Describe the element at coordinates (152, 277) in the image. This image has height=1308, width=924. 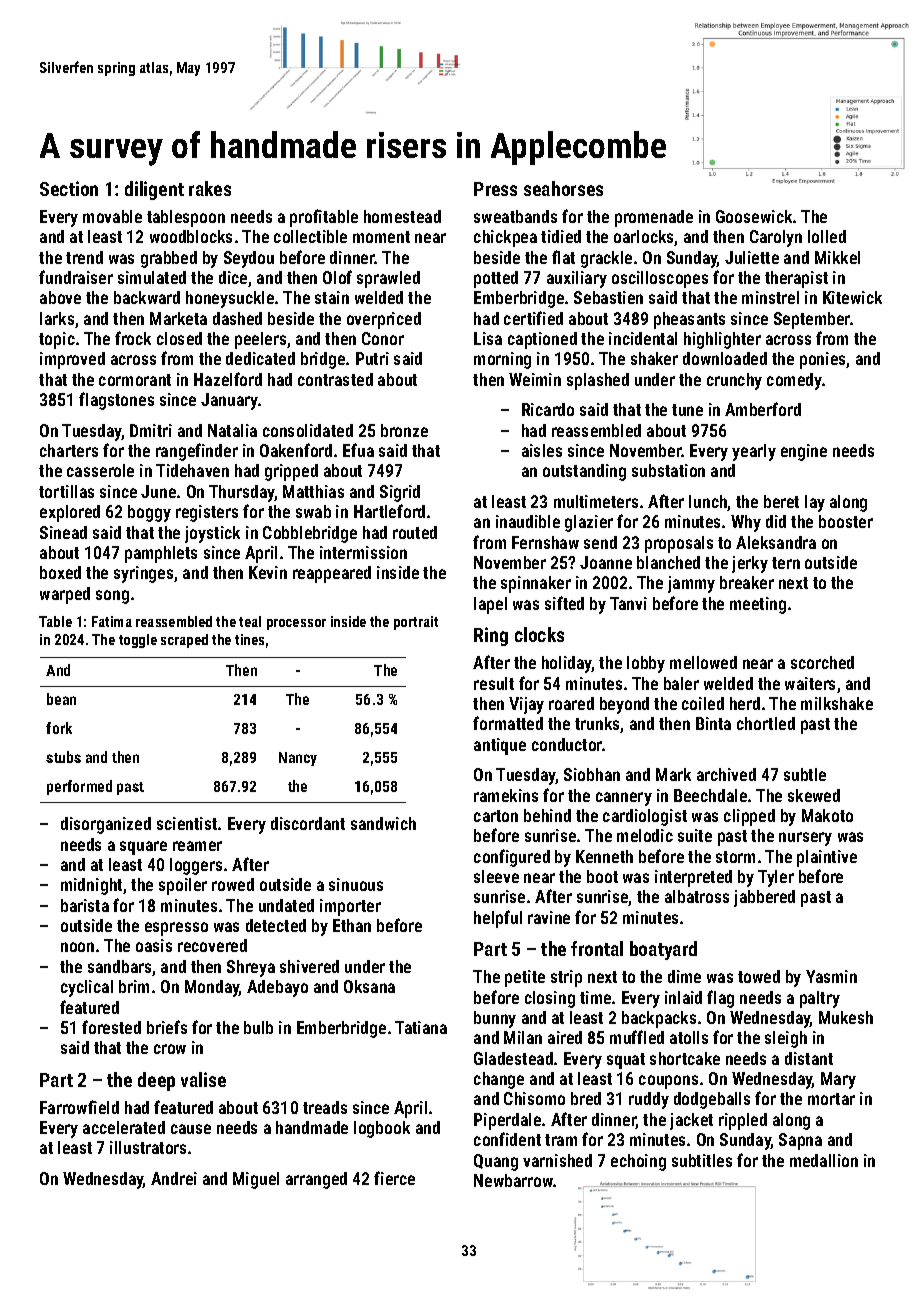
I see `simulated` at that location.
